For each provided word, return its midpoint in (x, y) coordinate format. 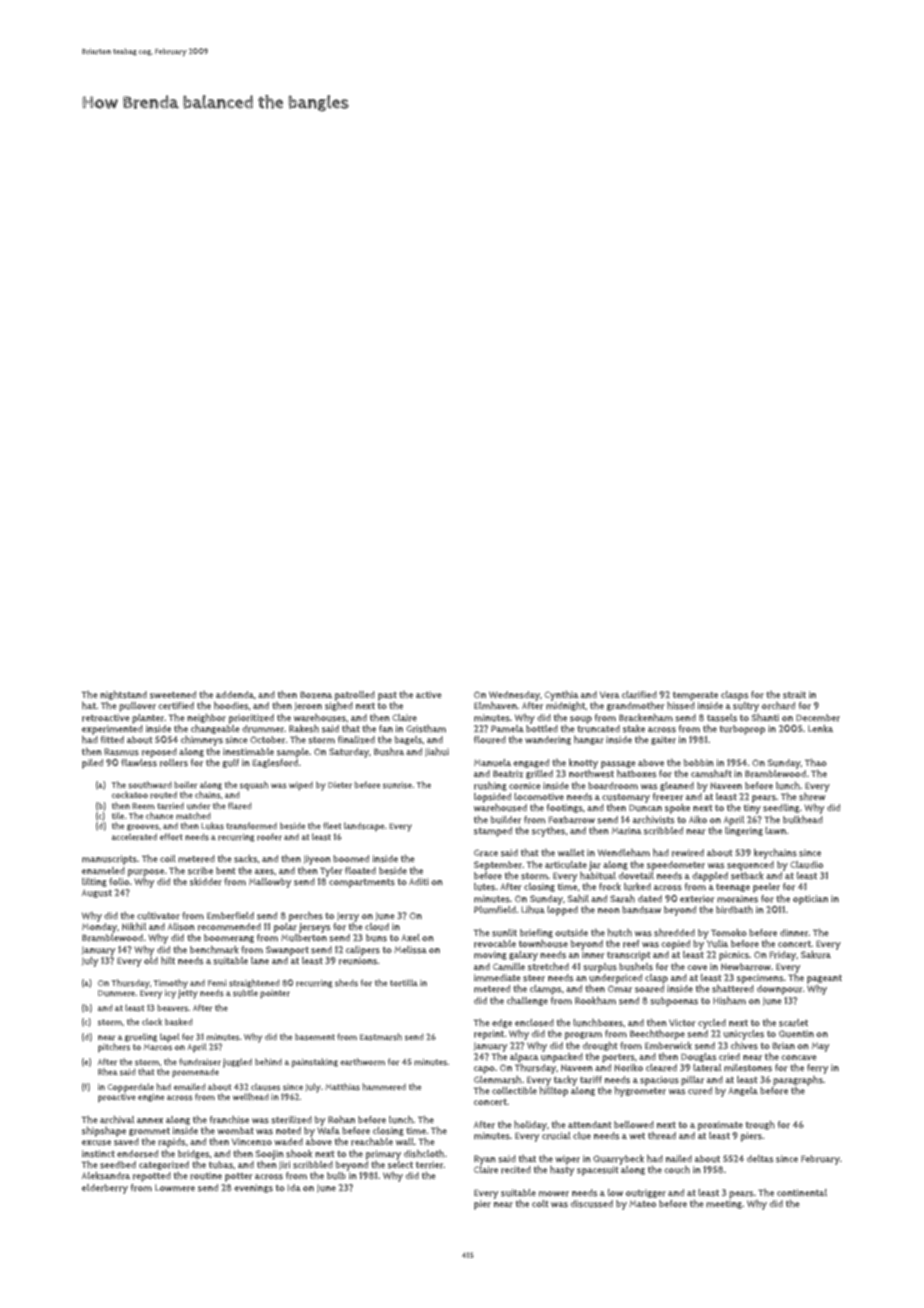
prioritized (251, 719)
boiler (186, 785)
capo (484, 1070)
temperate (695, 696)
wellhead (251, 1096)
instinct (98, 1154)
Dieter (340, 785)
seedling (781, 808)
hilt (168, 960)
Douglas (699, 1057)
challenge (527, 1001)
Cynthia (562, 696)
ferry (817, 1069)
